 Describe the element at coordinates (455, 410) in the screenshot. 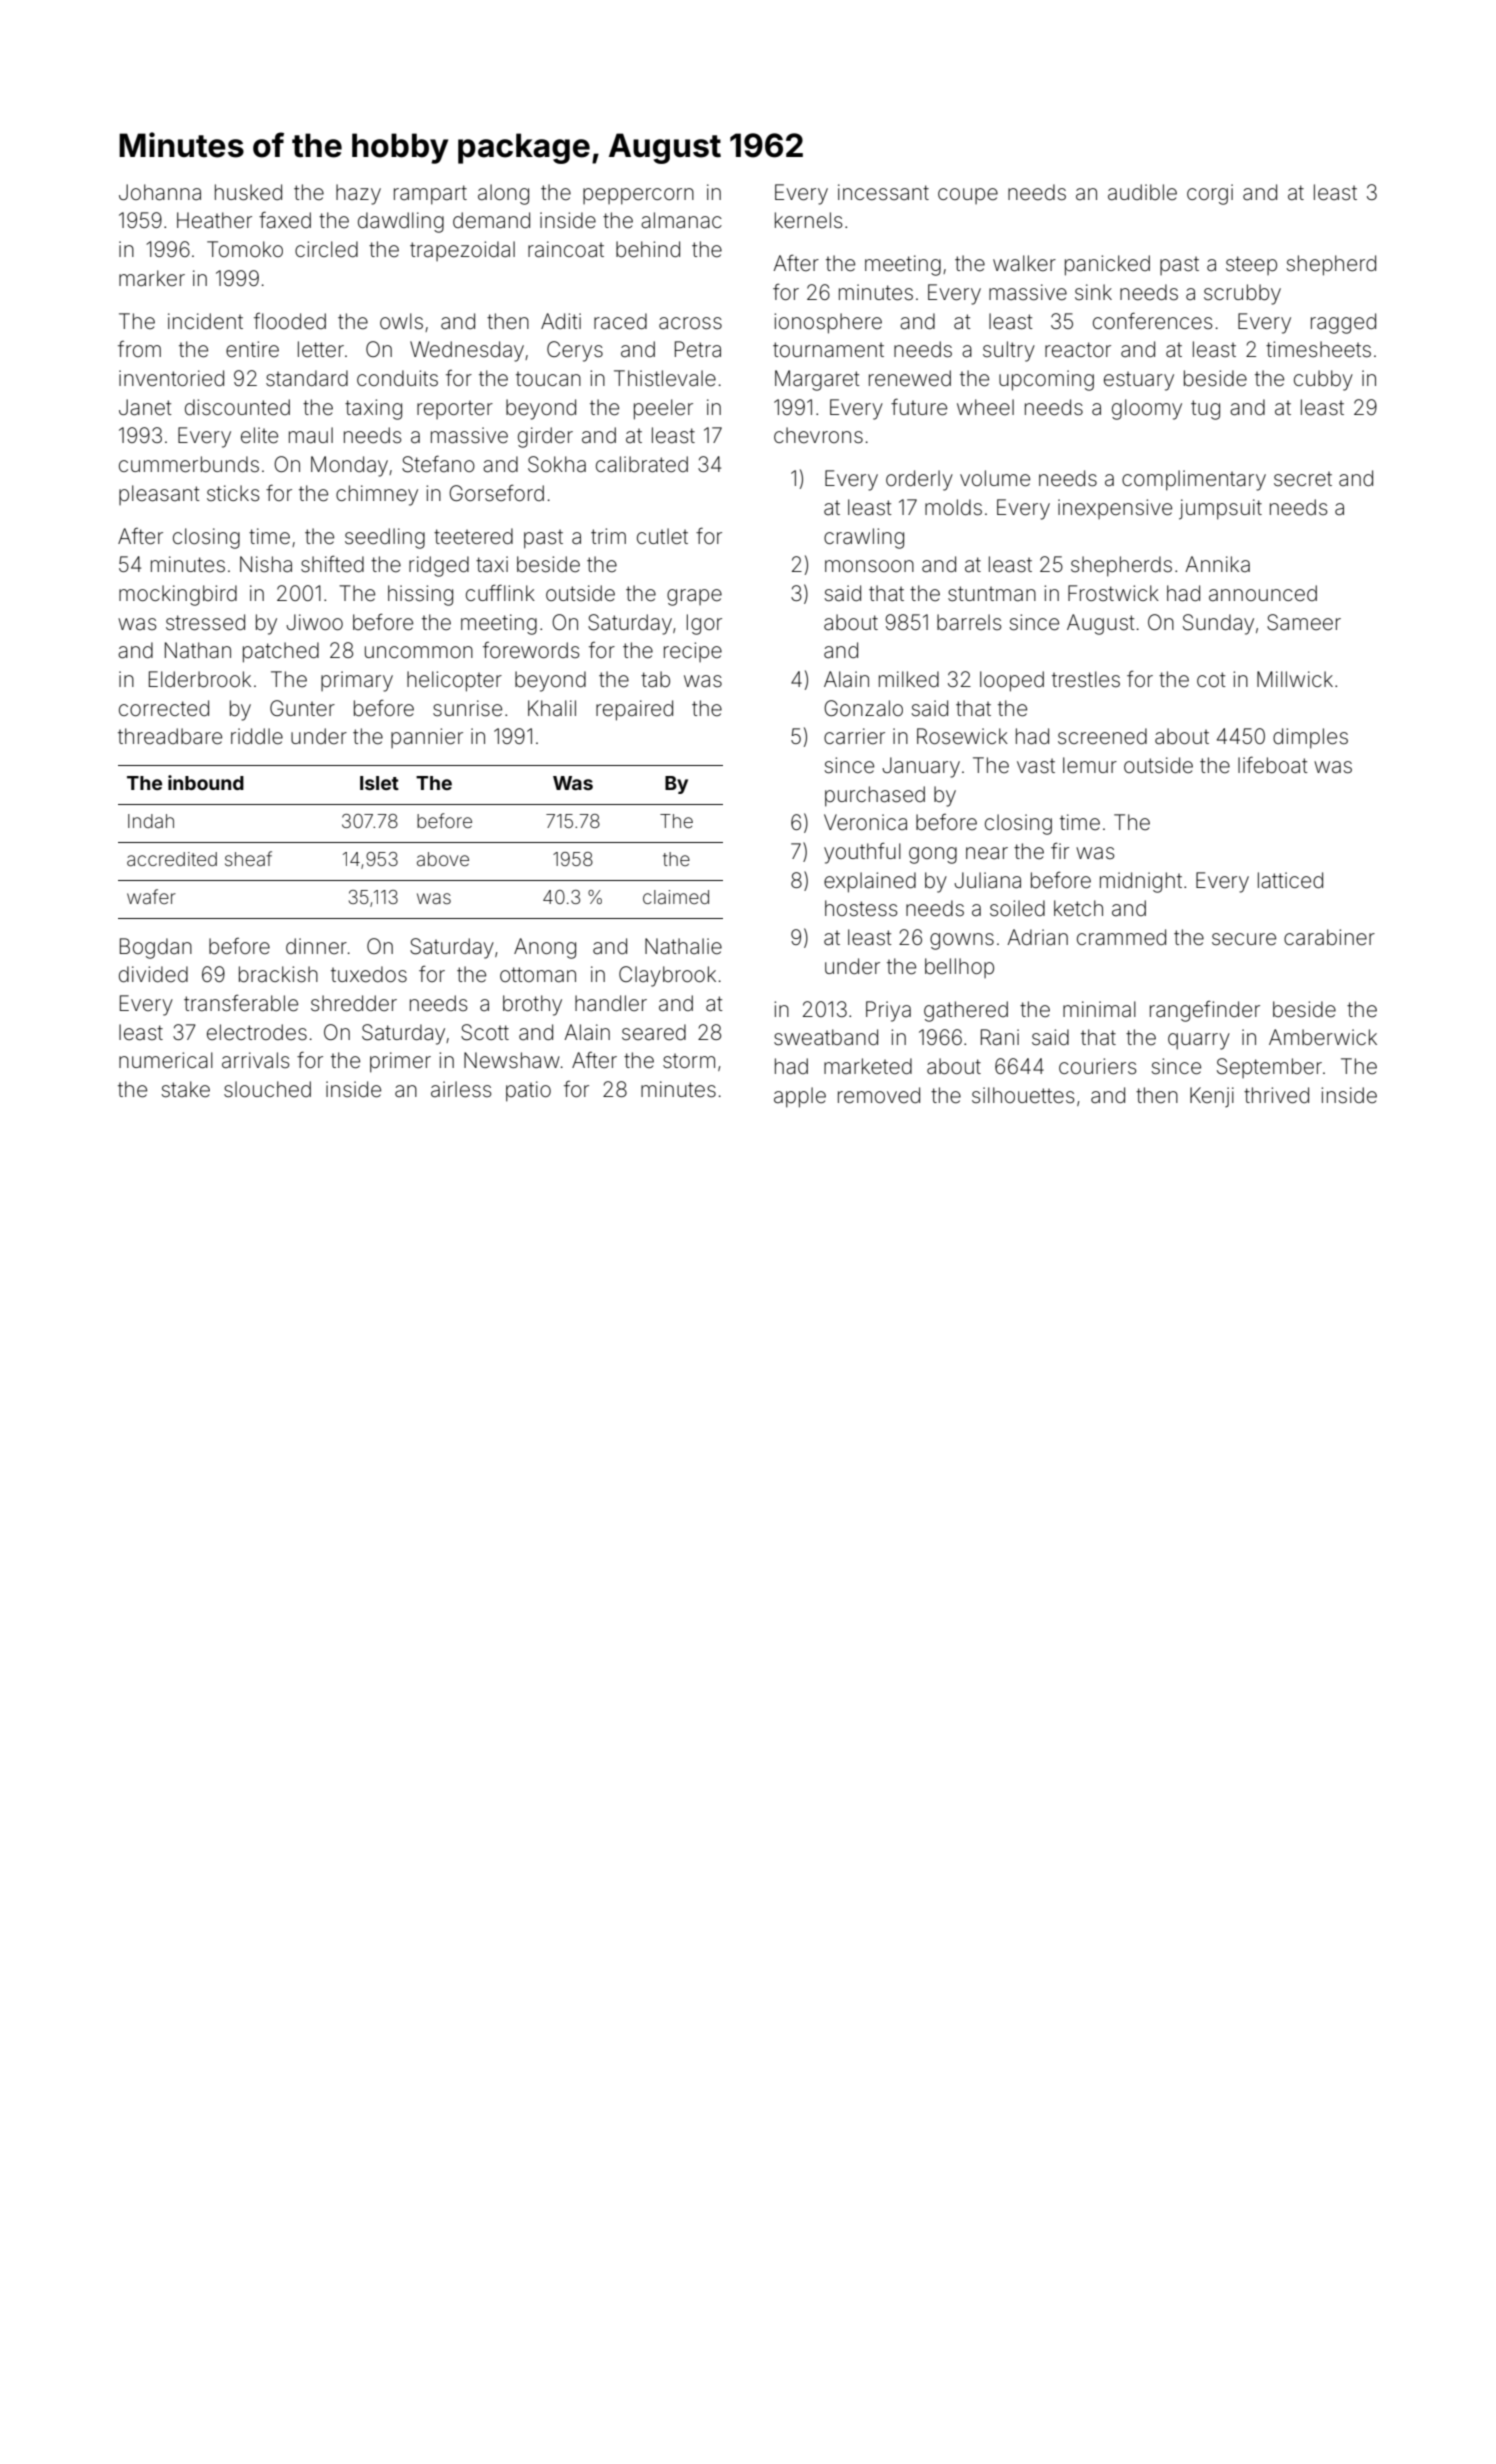

I see `reporter` at that location.
